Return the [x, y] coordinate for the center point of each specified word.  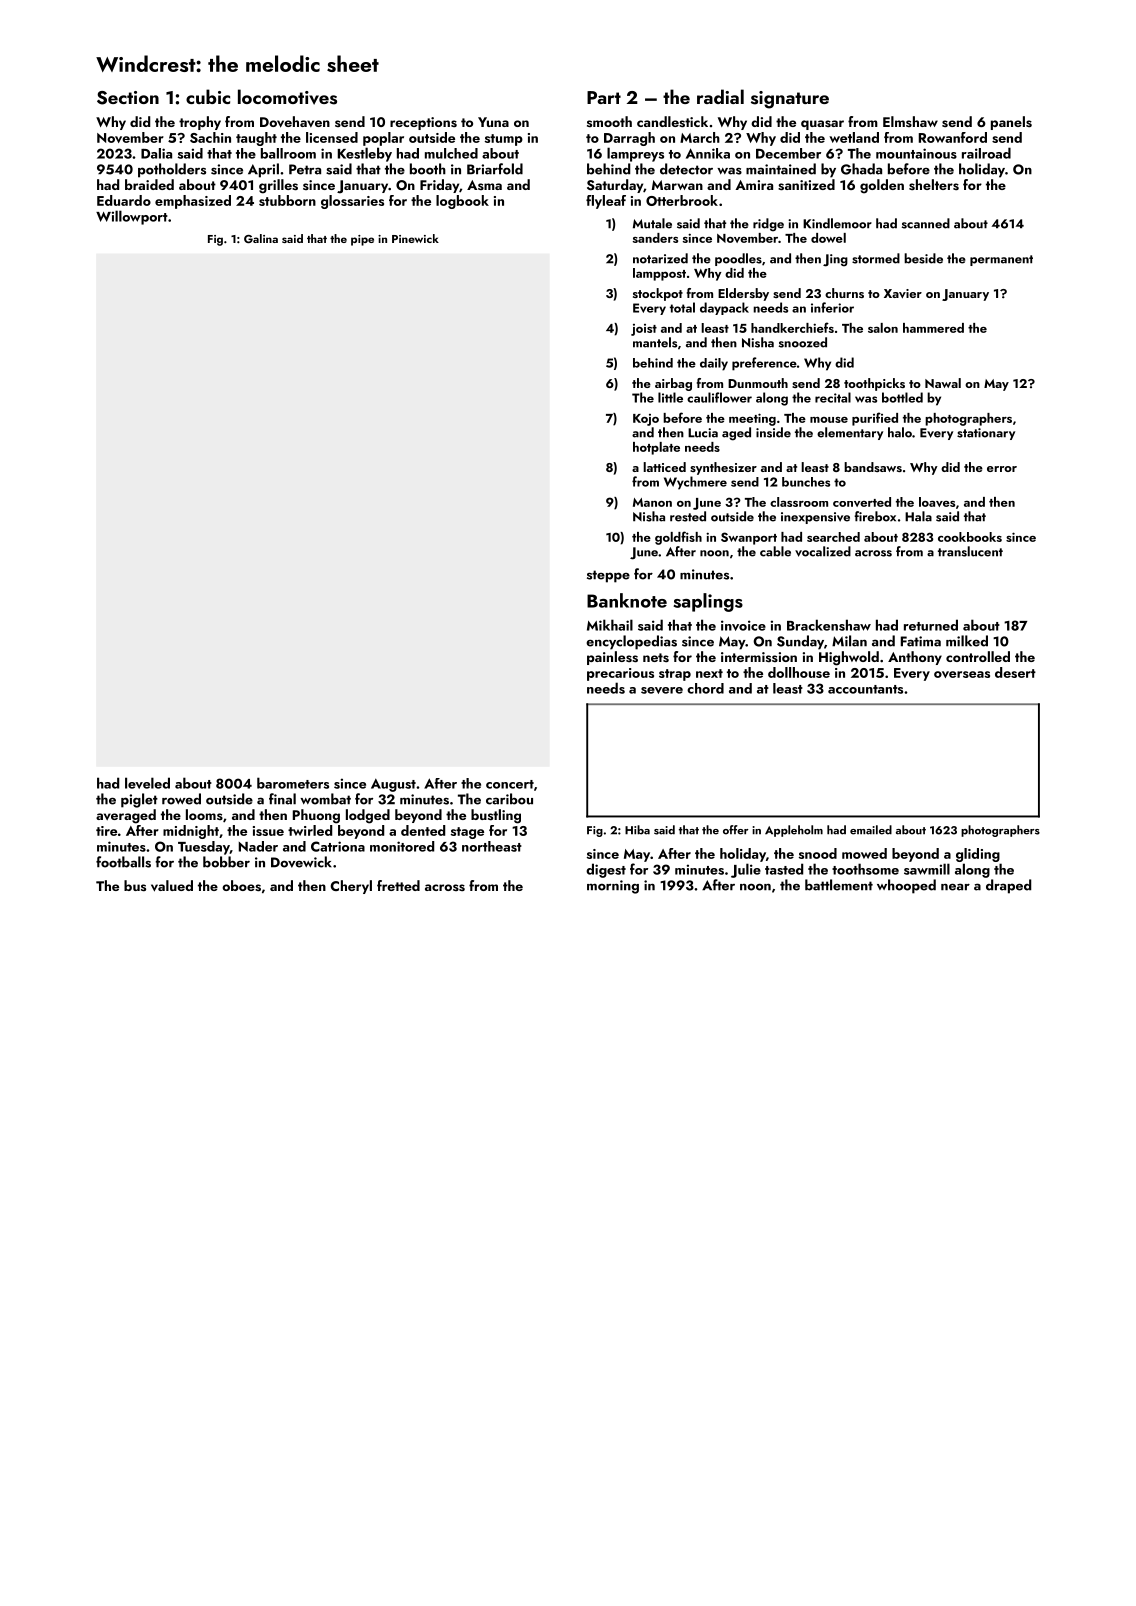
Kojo [646, 420]
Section [128, 98]
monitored [402, 846]
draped [1008, 886]
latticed [664, 467]
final [282, 799]
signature [790, 100]
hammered [933, 328]
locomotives [287, 97]
